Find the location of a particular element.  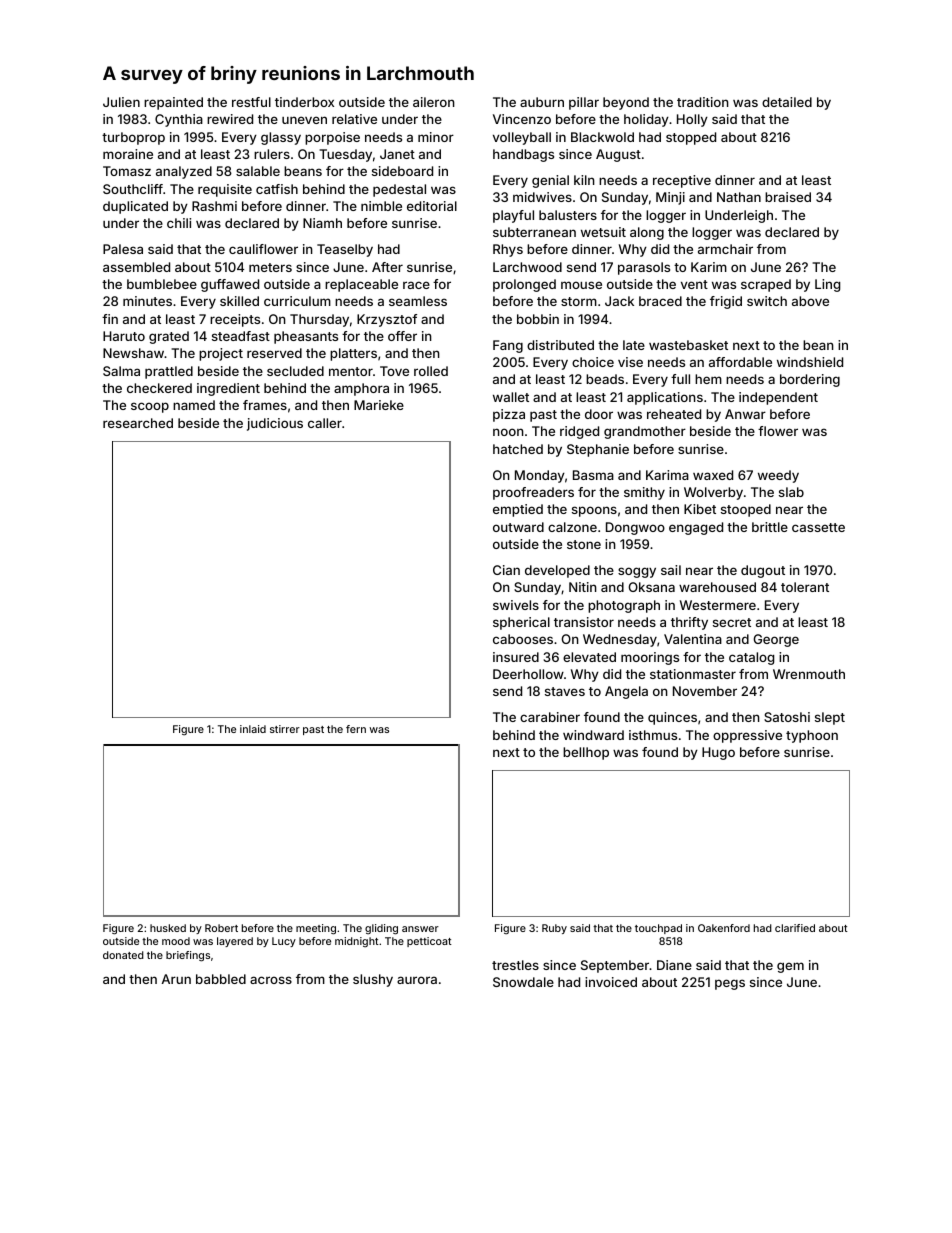

caller is located at coordinates (325, 423).
